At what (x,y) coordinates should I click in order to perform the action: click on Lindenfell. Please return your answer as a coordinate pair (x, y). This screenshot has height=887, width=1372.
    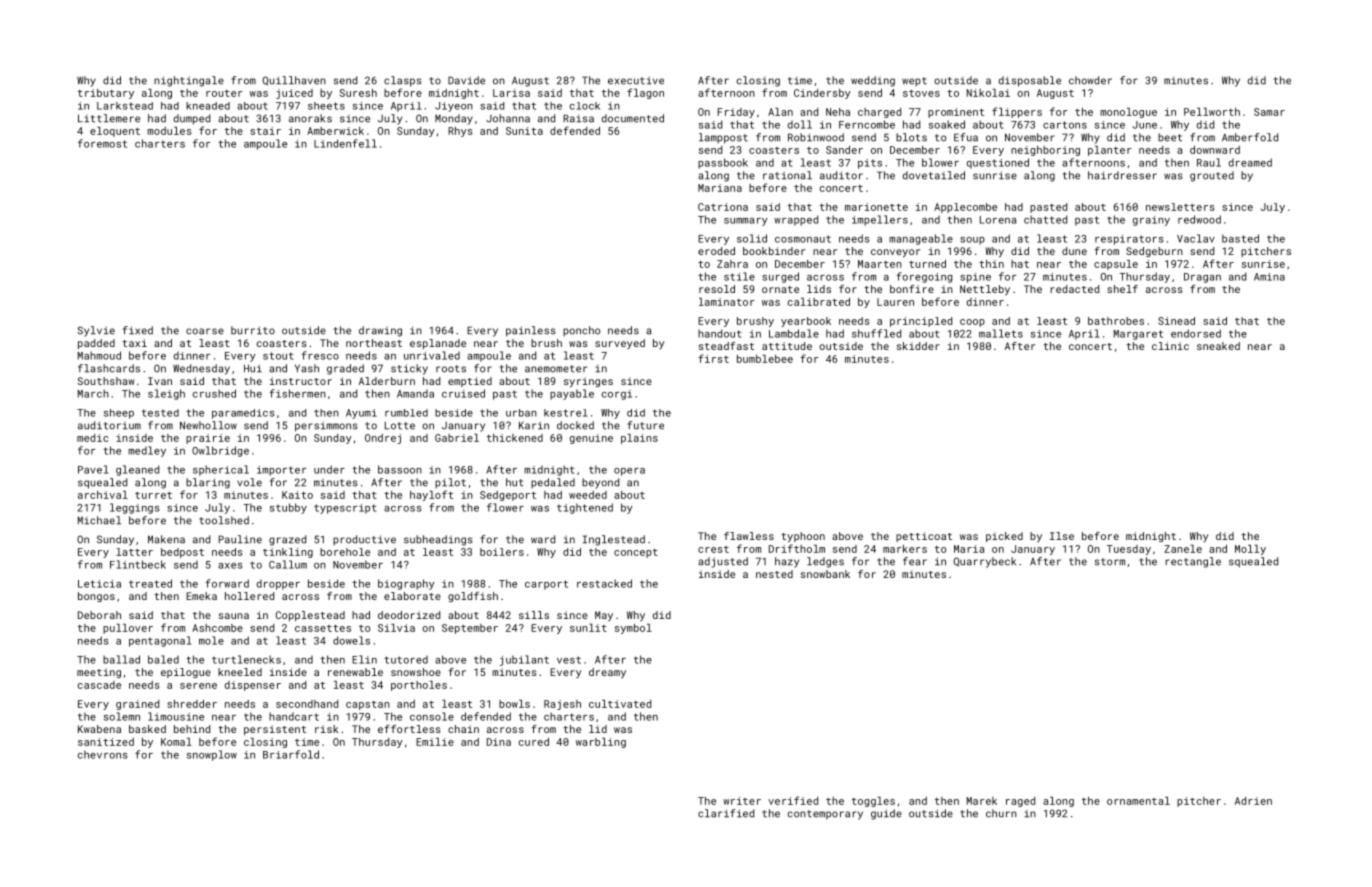
    Looking at the image, I should click on (345, 143).
